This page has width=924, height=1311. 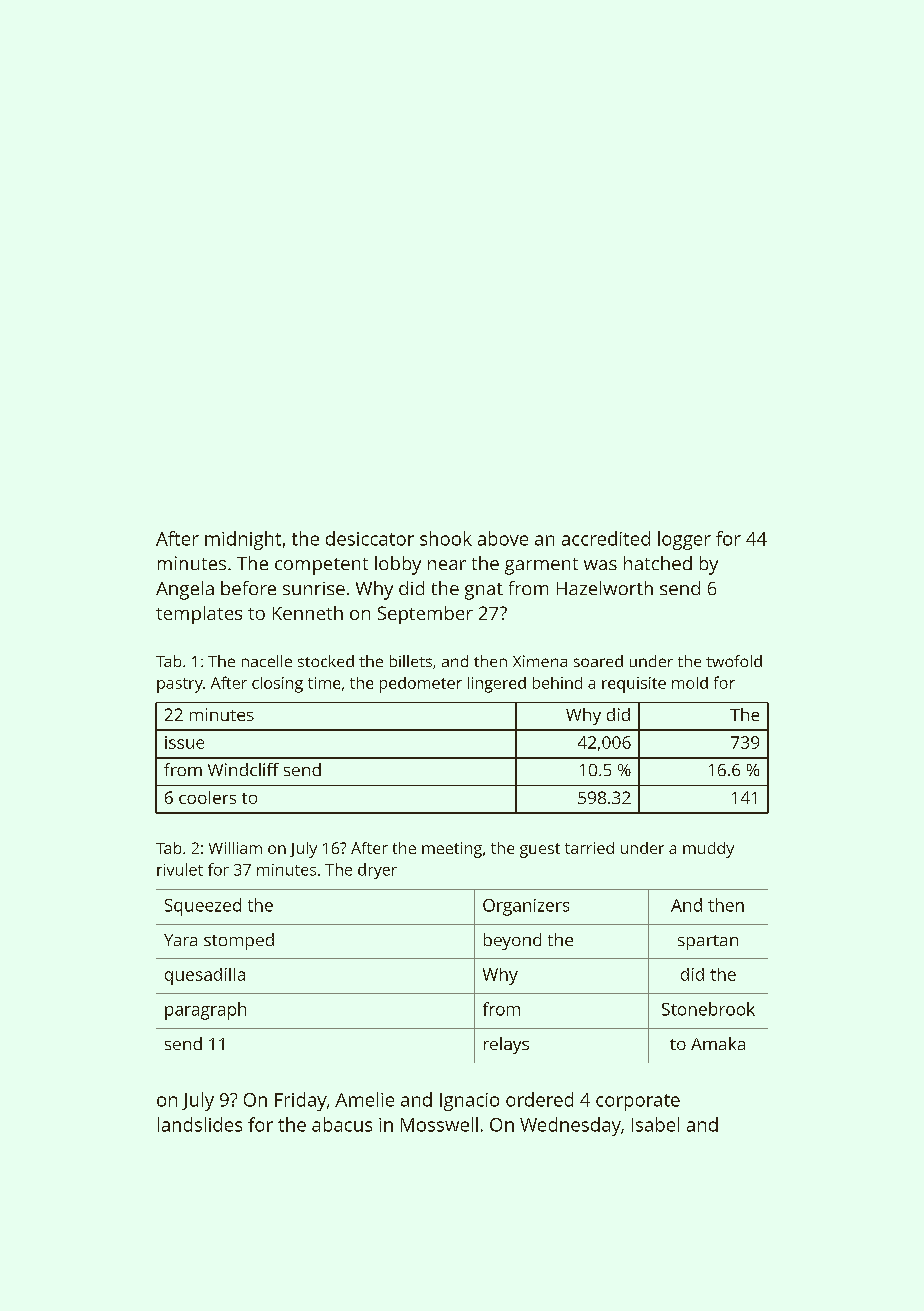 What do you see at coordinates (421, 685) in the page?
I see `pedometer` at bounding box center [421, 685].
